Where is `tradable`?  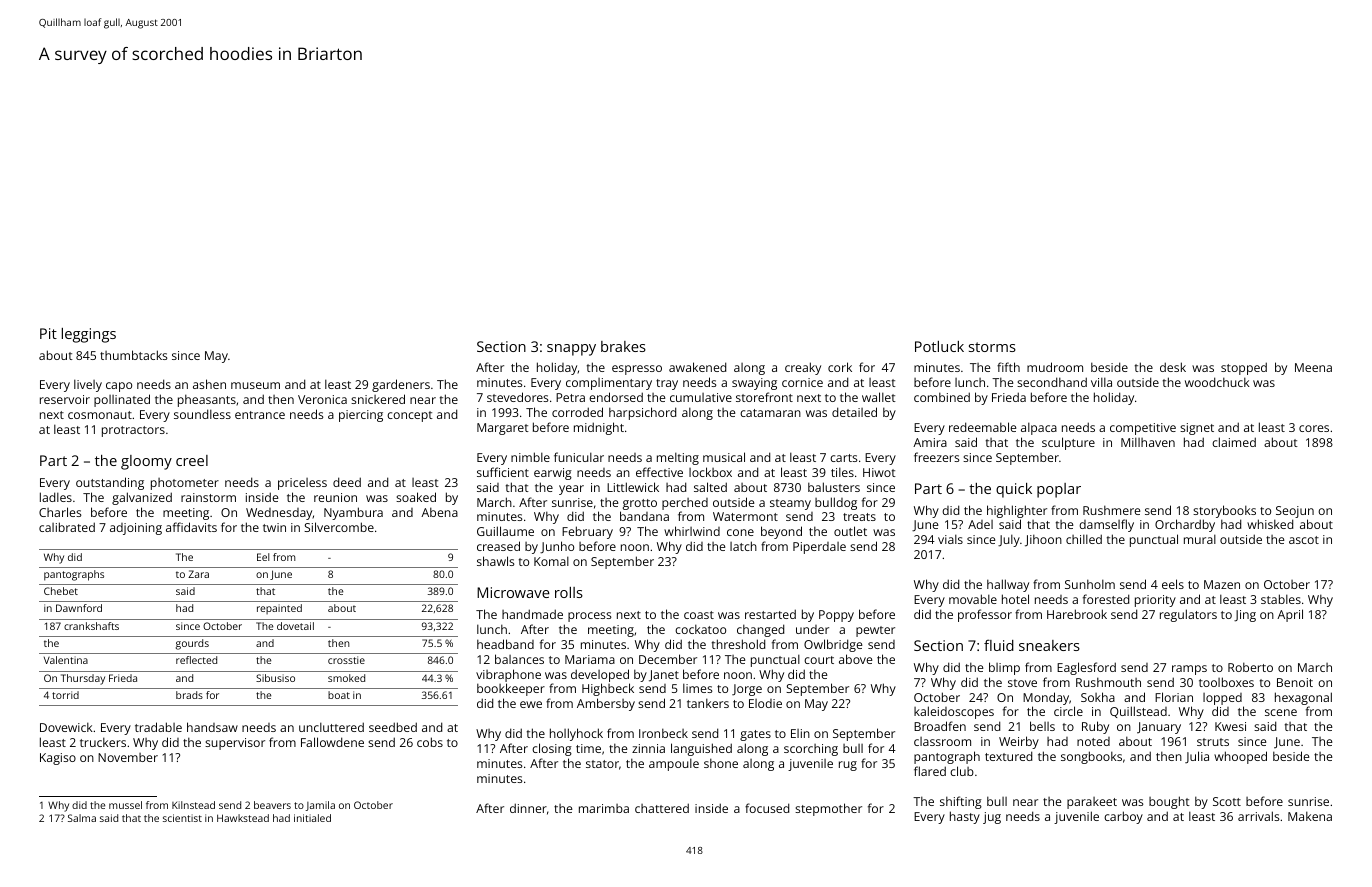 tradable is located at coordinates (158, 727).
